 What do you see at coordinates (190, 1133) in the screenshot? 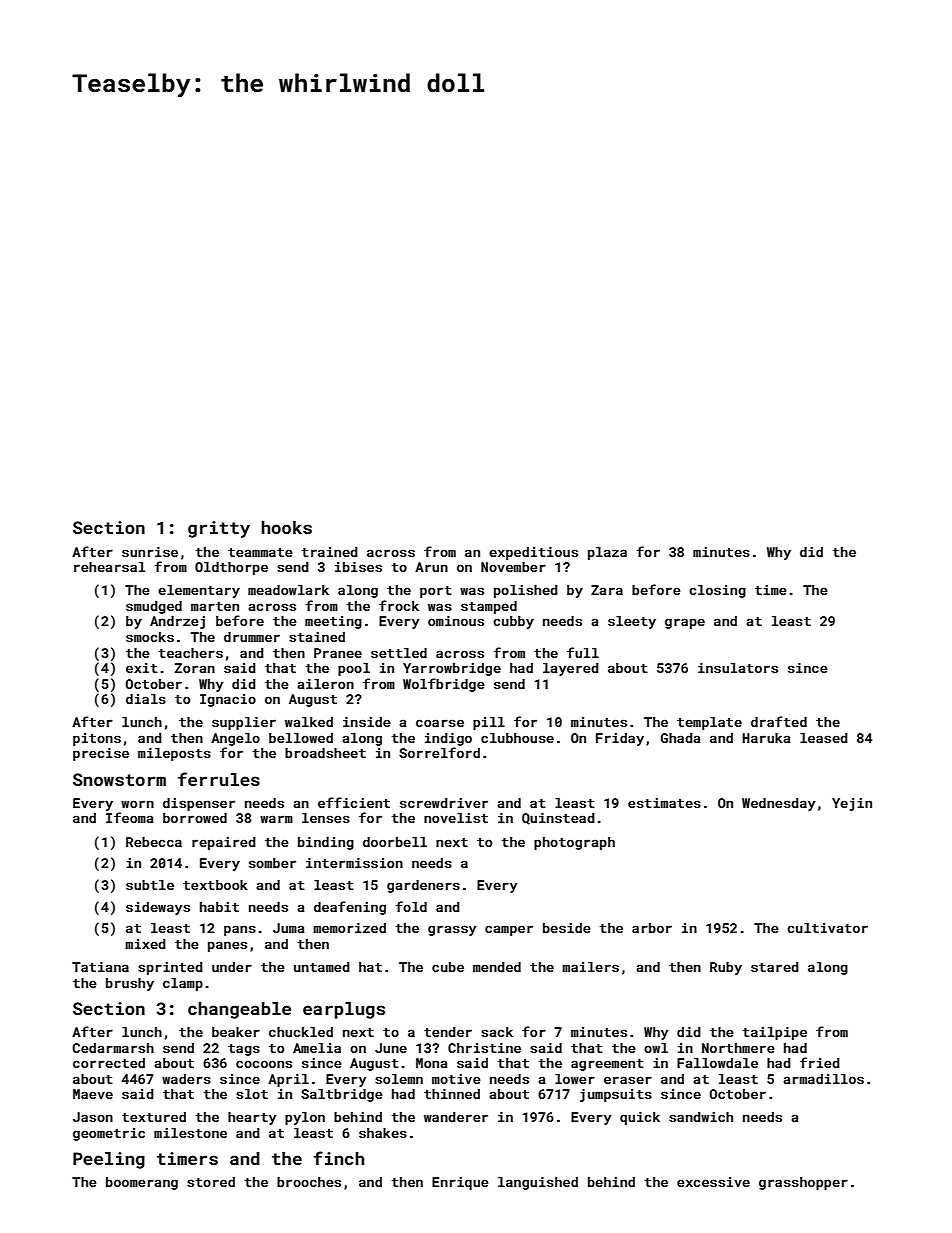
I see `milestone` at bounding box center [190, 1133].
